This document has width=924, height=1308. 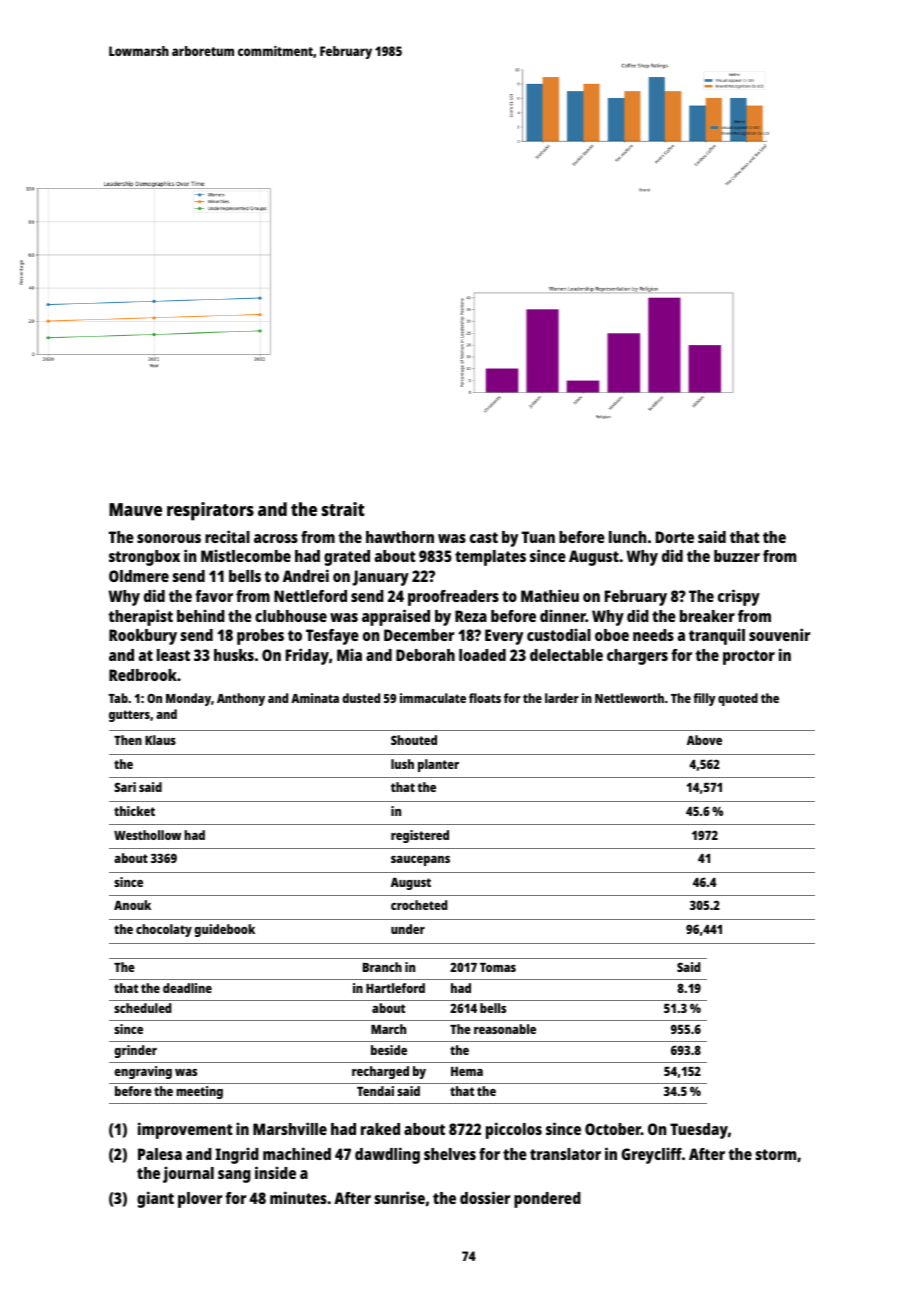 I want to click on Then, so click(x=128, y=740).
